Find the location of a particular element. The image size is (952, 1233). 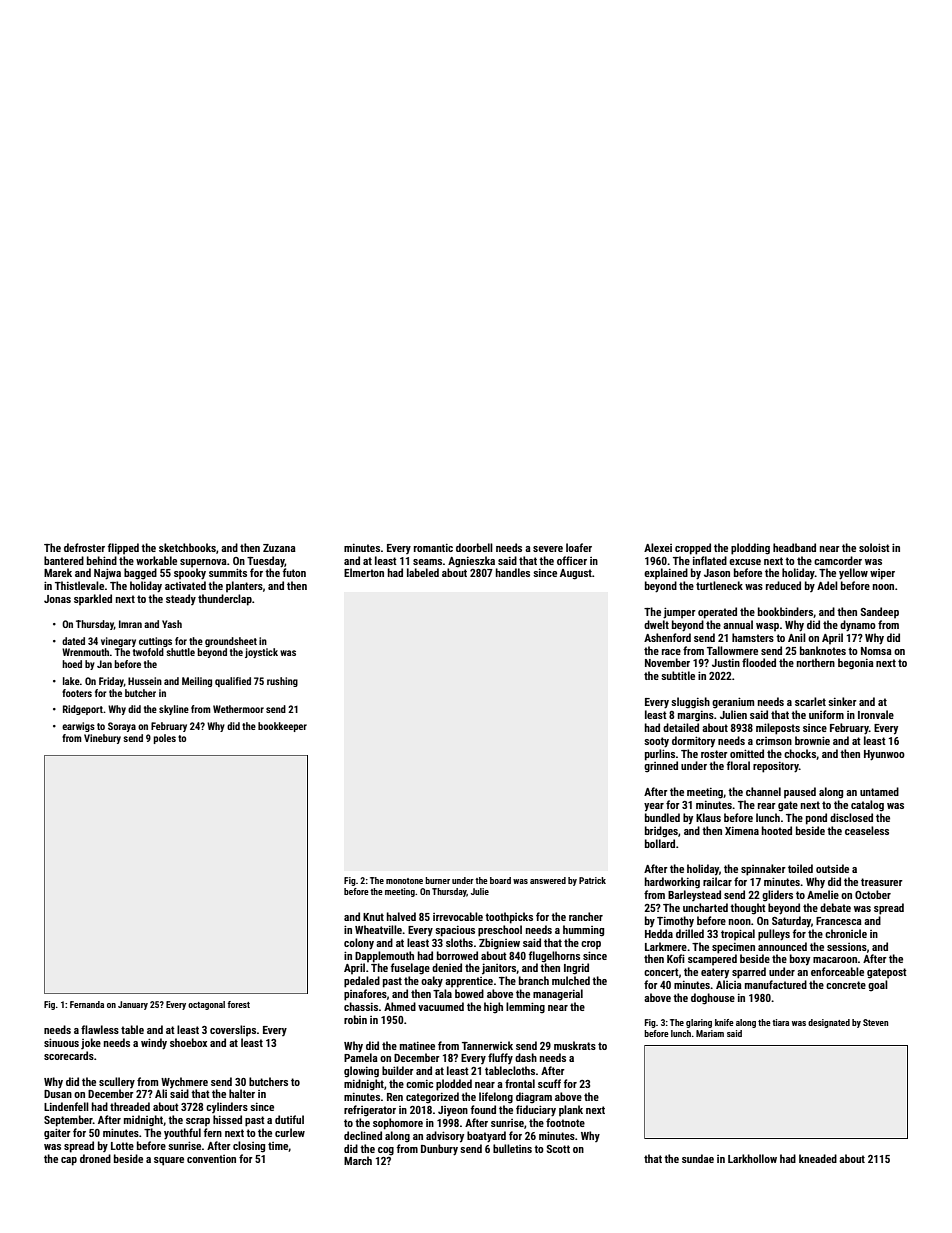

headband is located at coordinates (794, 547).
